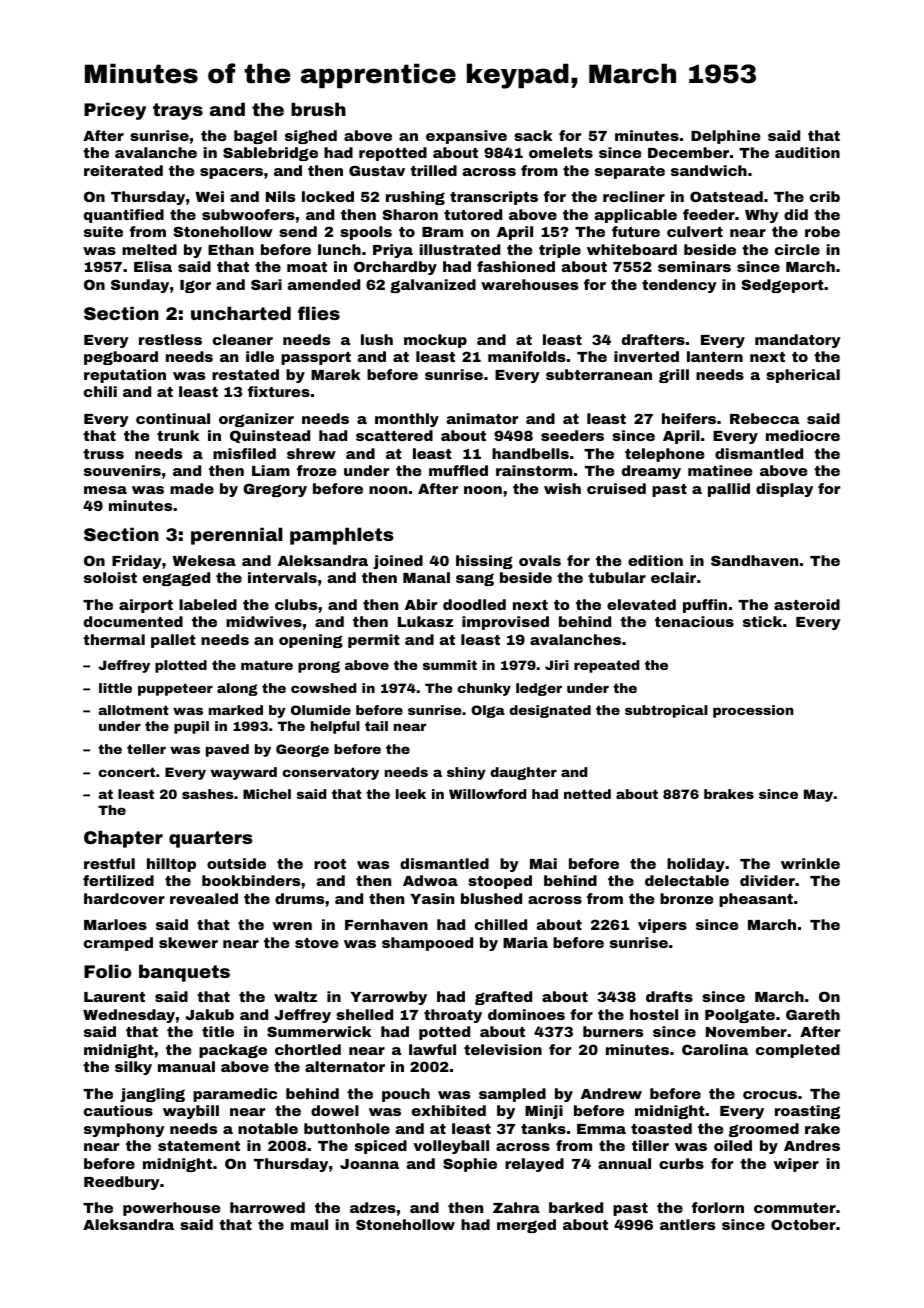  Describe the element at coordinates (124, 1130) in the page. I see `symphony` at that location.
